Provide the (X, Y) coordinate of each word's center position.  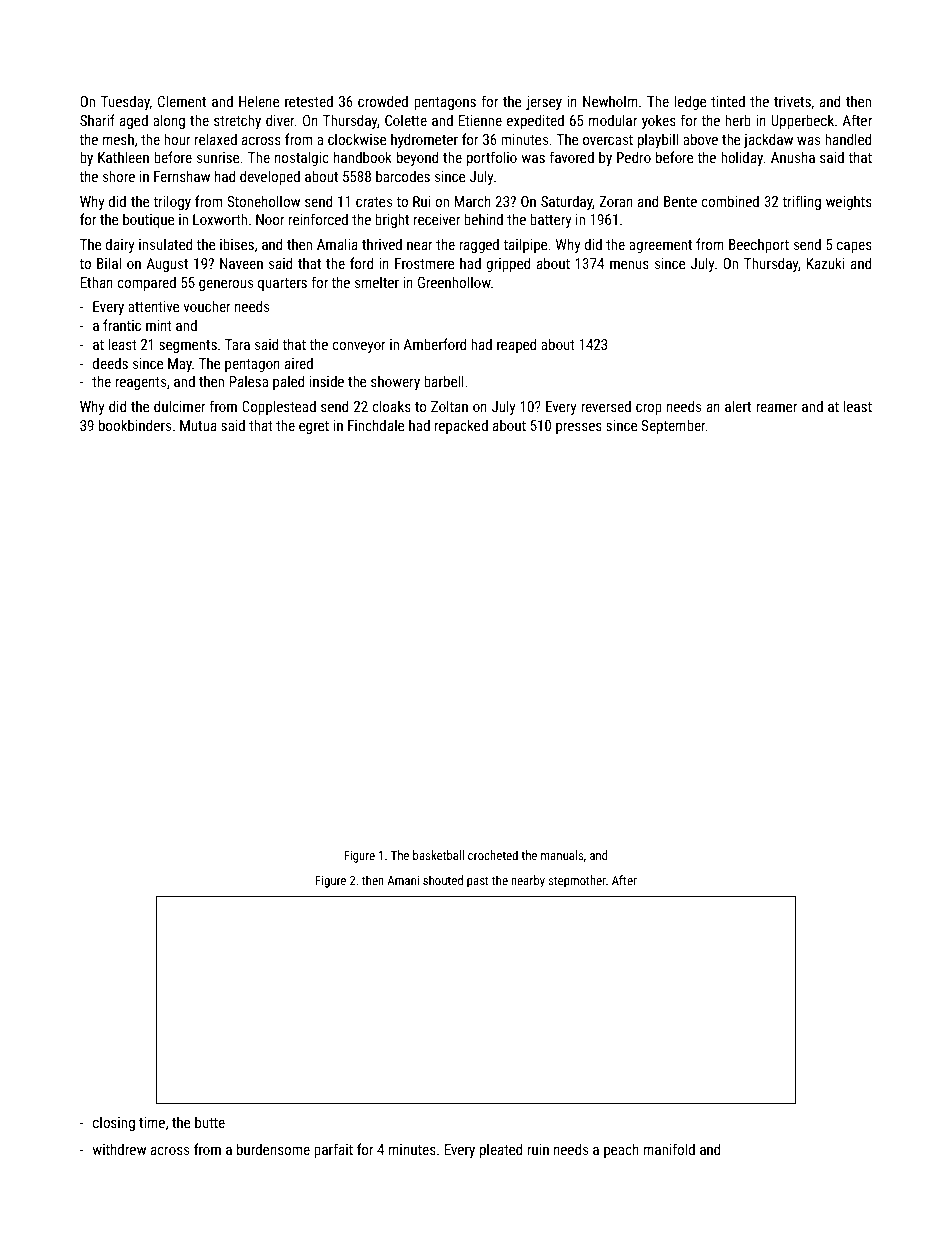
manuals (562, 855)
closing (114, 1123)
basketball (438, 855)
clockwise (357, 139)
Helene (259, 101)
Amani (403, 880)
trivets (792, 101)
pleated (501, 1150)
